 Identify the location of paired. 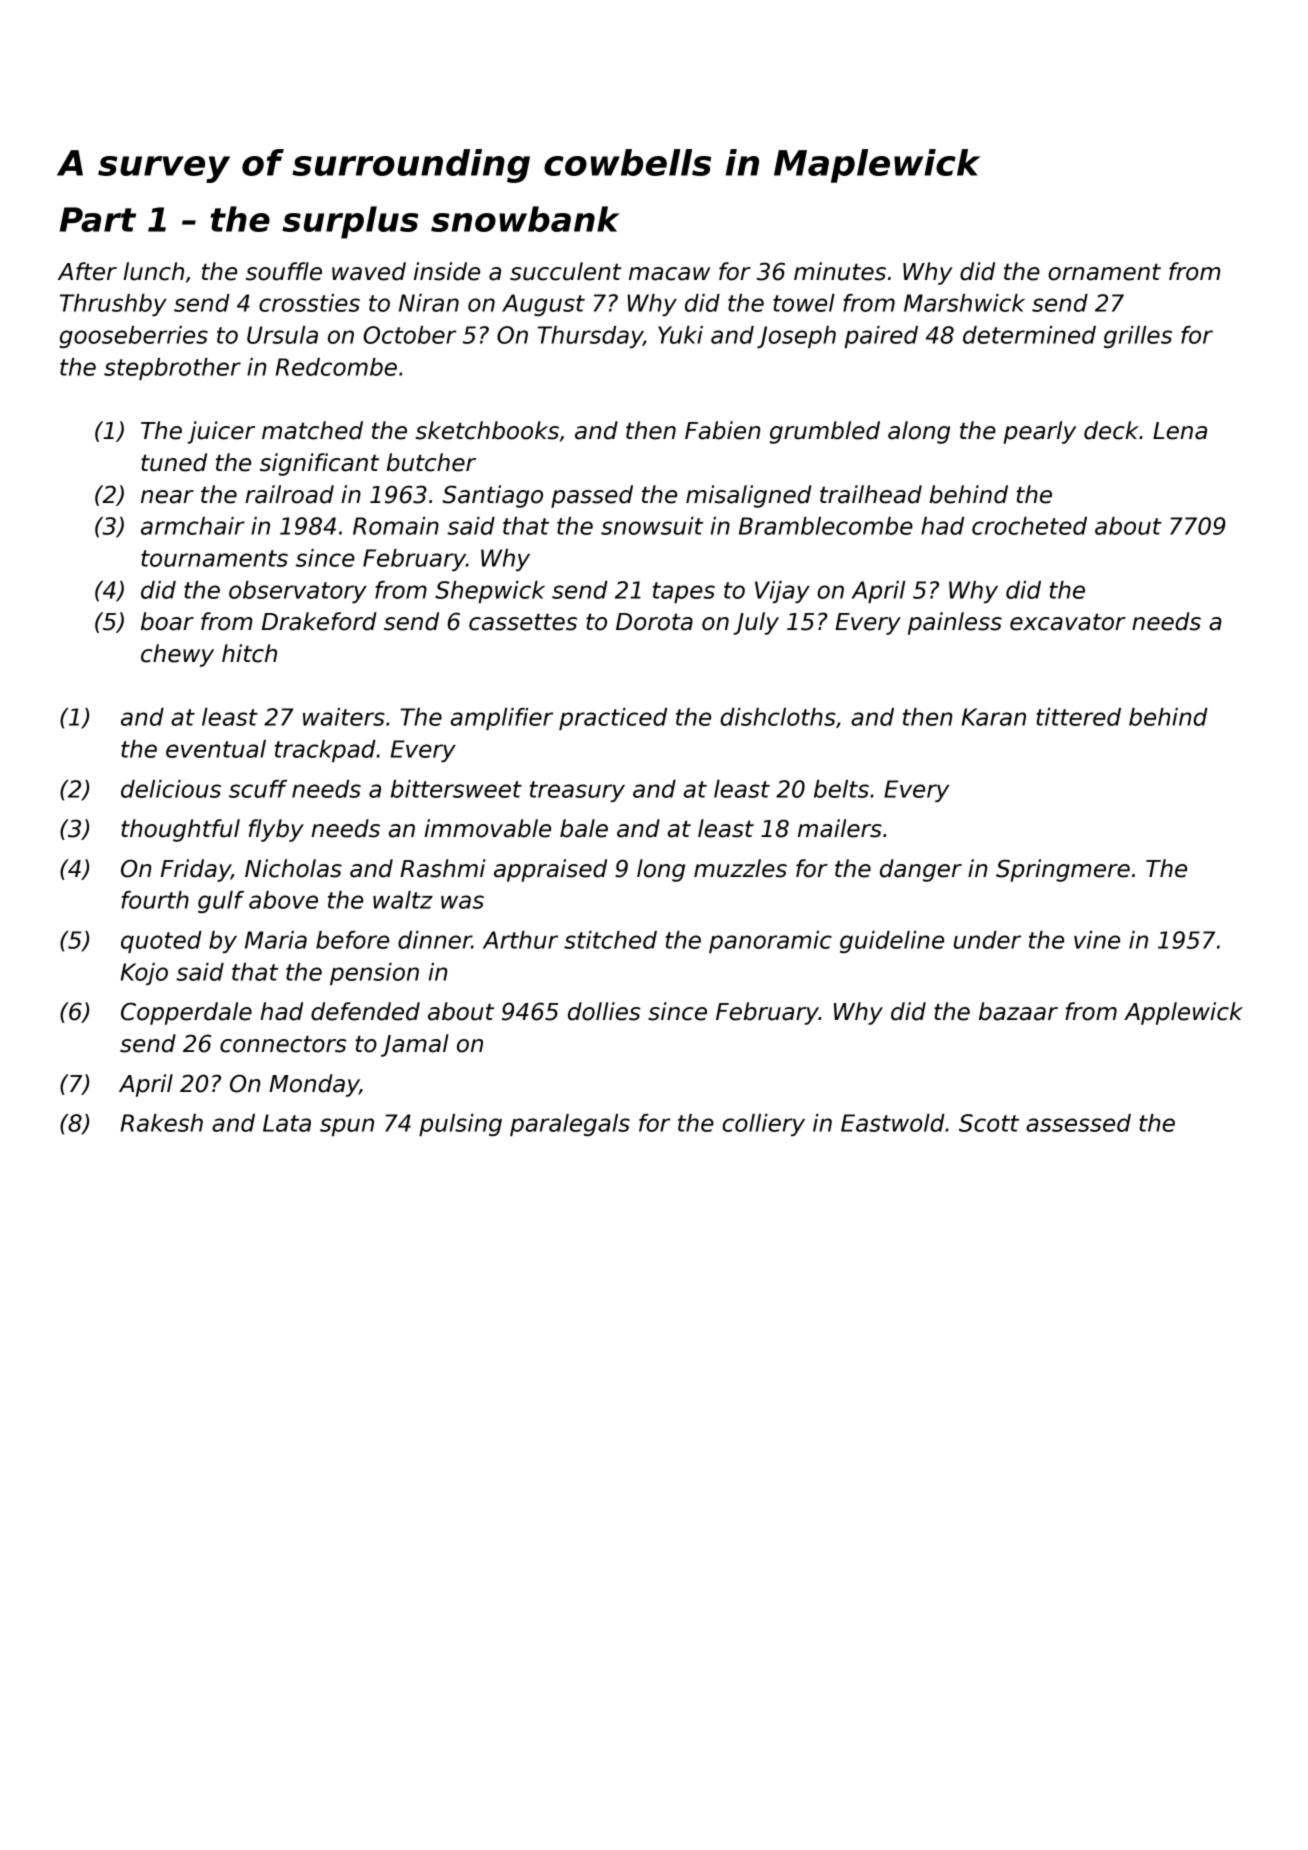
(881, 337).
